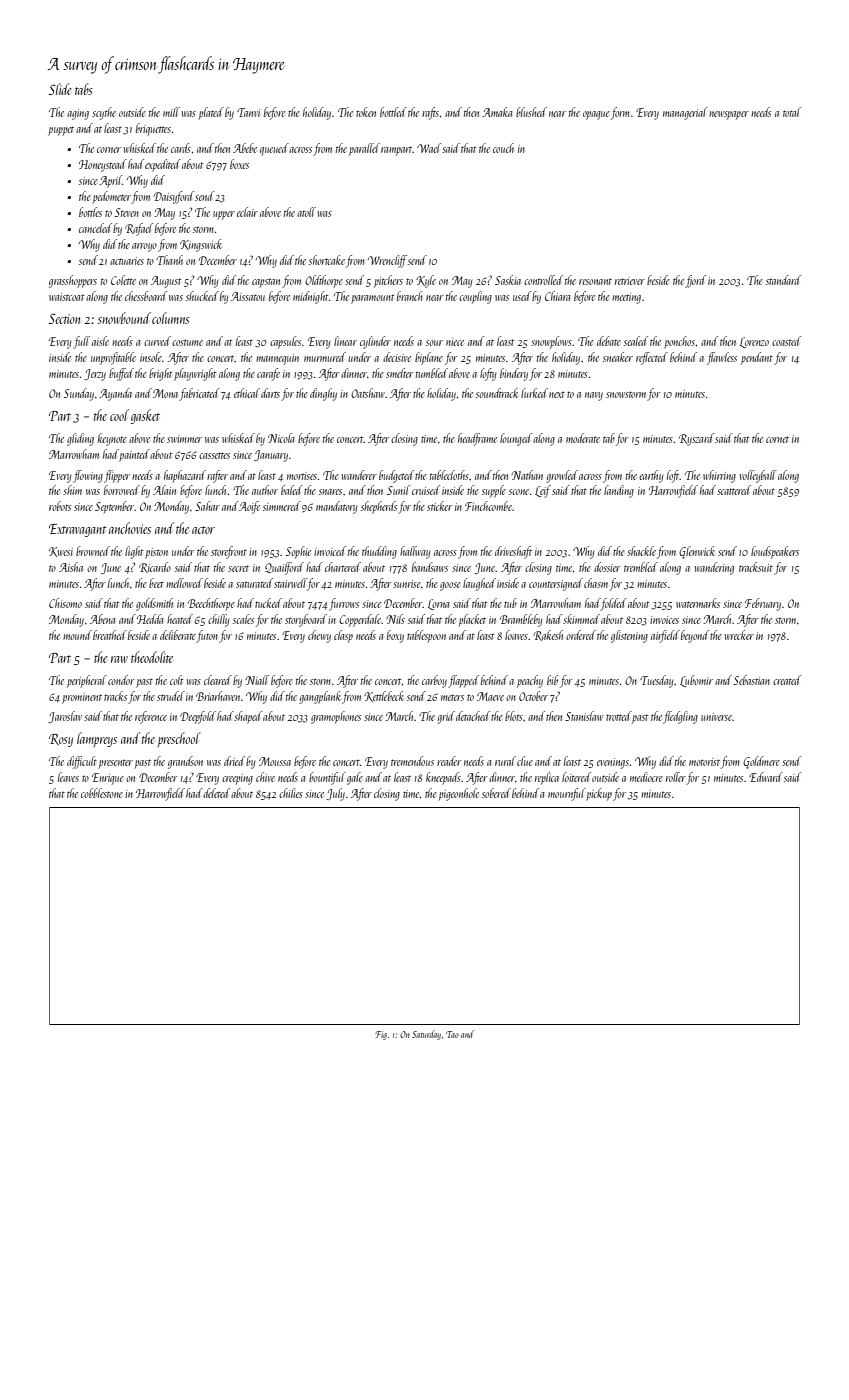 The width and height of the image is (849, 1400). I want to click on Saturday, so click(426, 1035).
